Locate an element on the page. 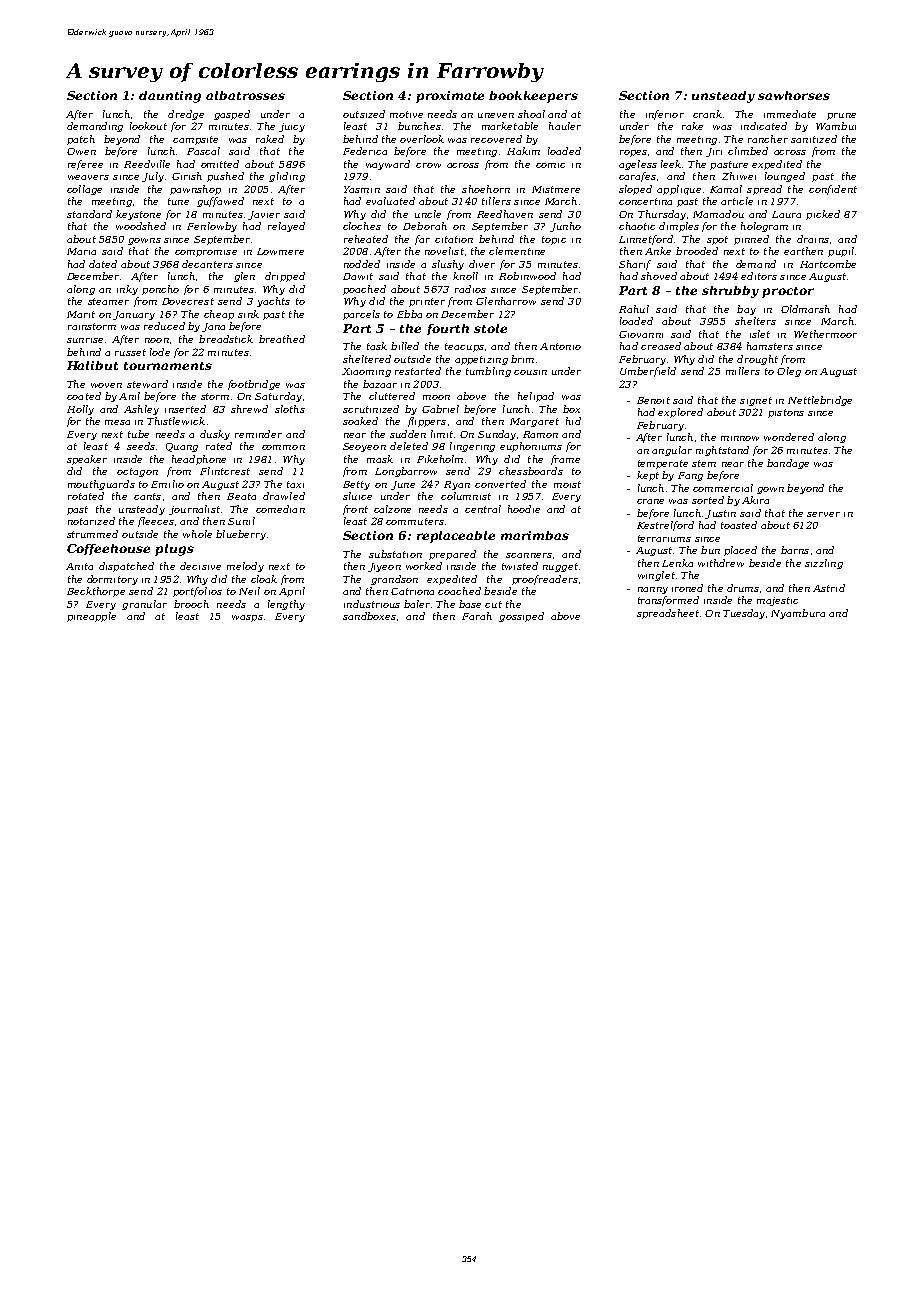 The image size is (924, 1308). dripped is located at coordinates (285, 277).
